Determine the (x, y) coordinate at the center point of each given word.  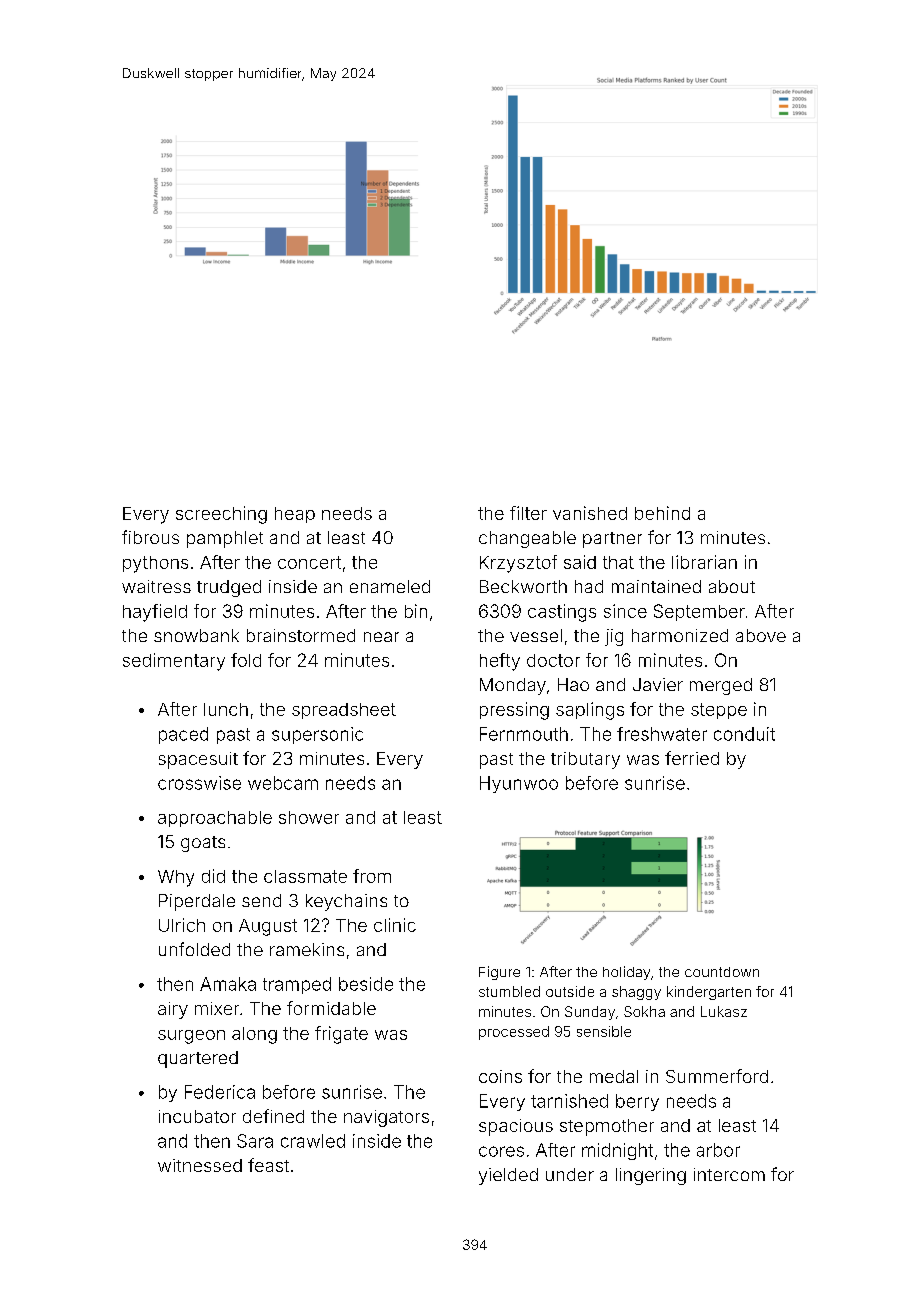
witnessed (200, 1165)
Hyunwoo (519, 784)
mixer (217, 1008)
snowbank (196, 635)
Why (176, 878)
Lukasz (724, 1011)
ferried (692, 758)
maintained (656, 586)
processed (514, 1033)
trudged (229, 588)
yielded (508, 1176)
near (381, 637)
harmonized (680, 635)
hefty (500, 662)
